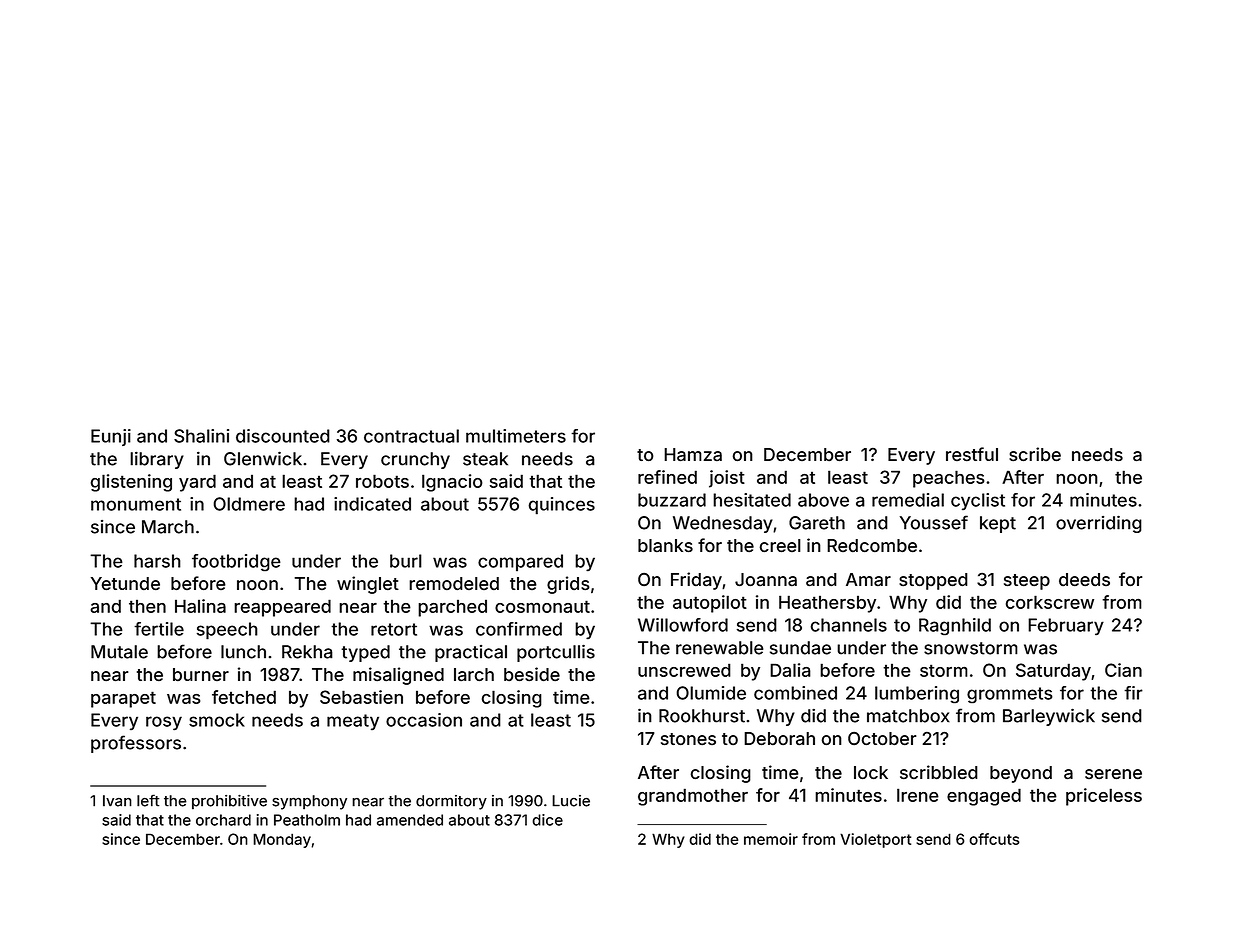 This screenshot has height=952, width=1233. I want to click on cosmonaut, so click(542, 606).
